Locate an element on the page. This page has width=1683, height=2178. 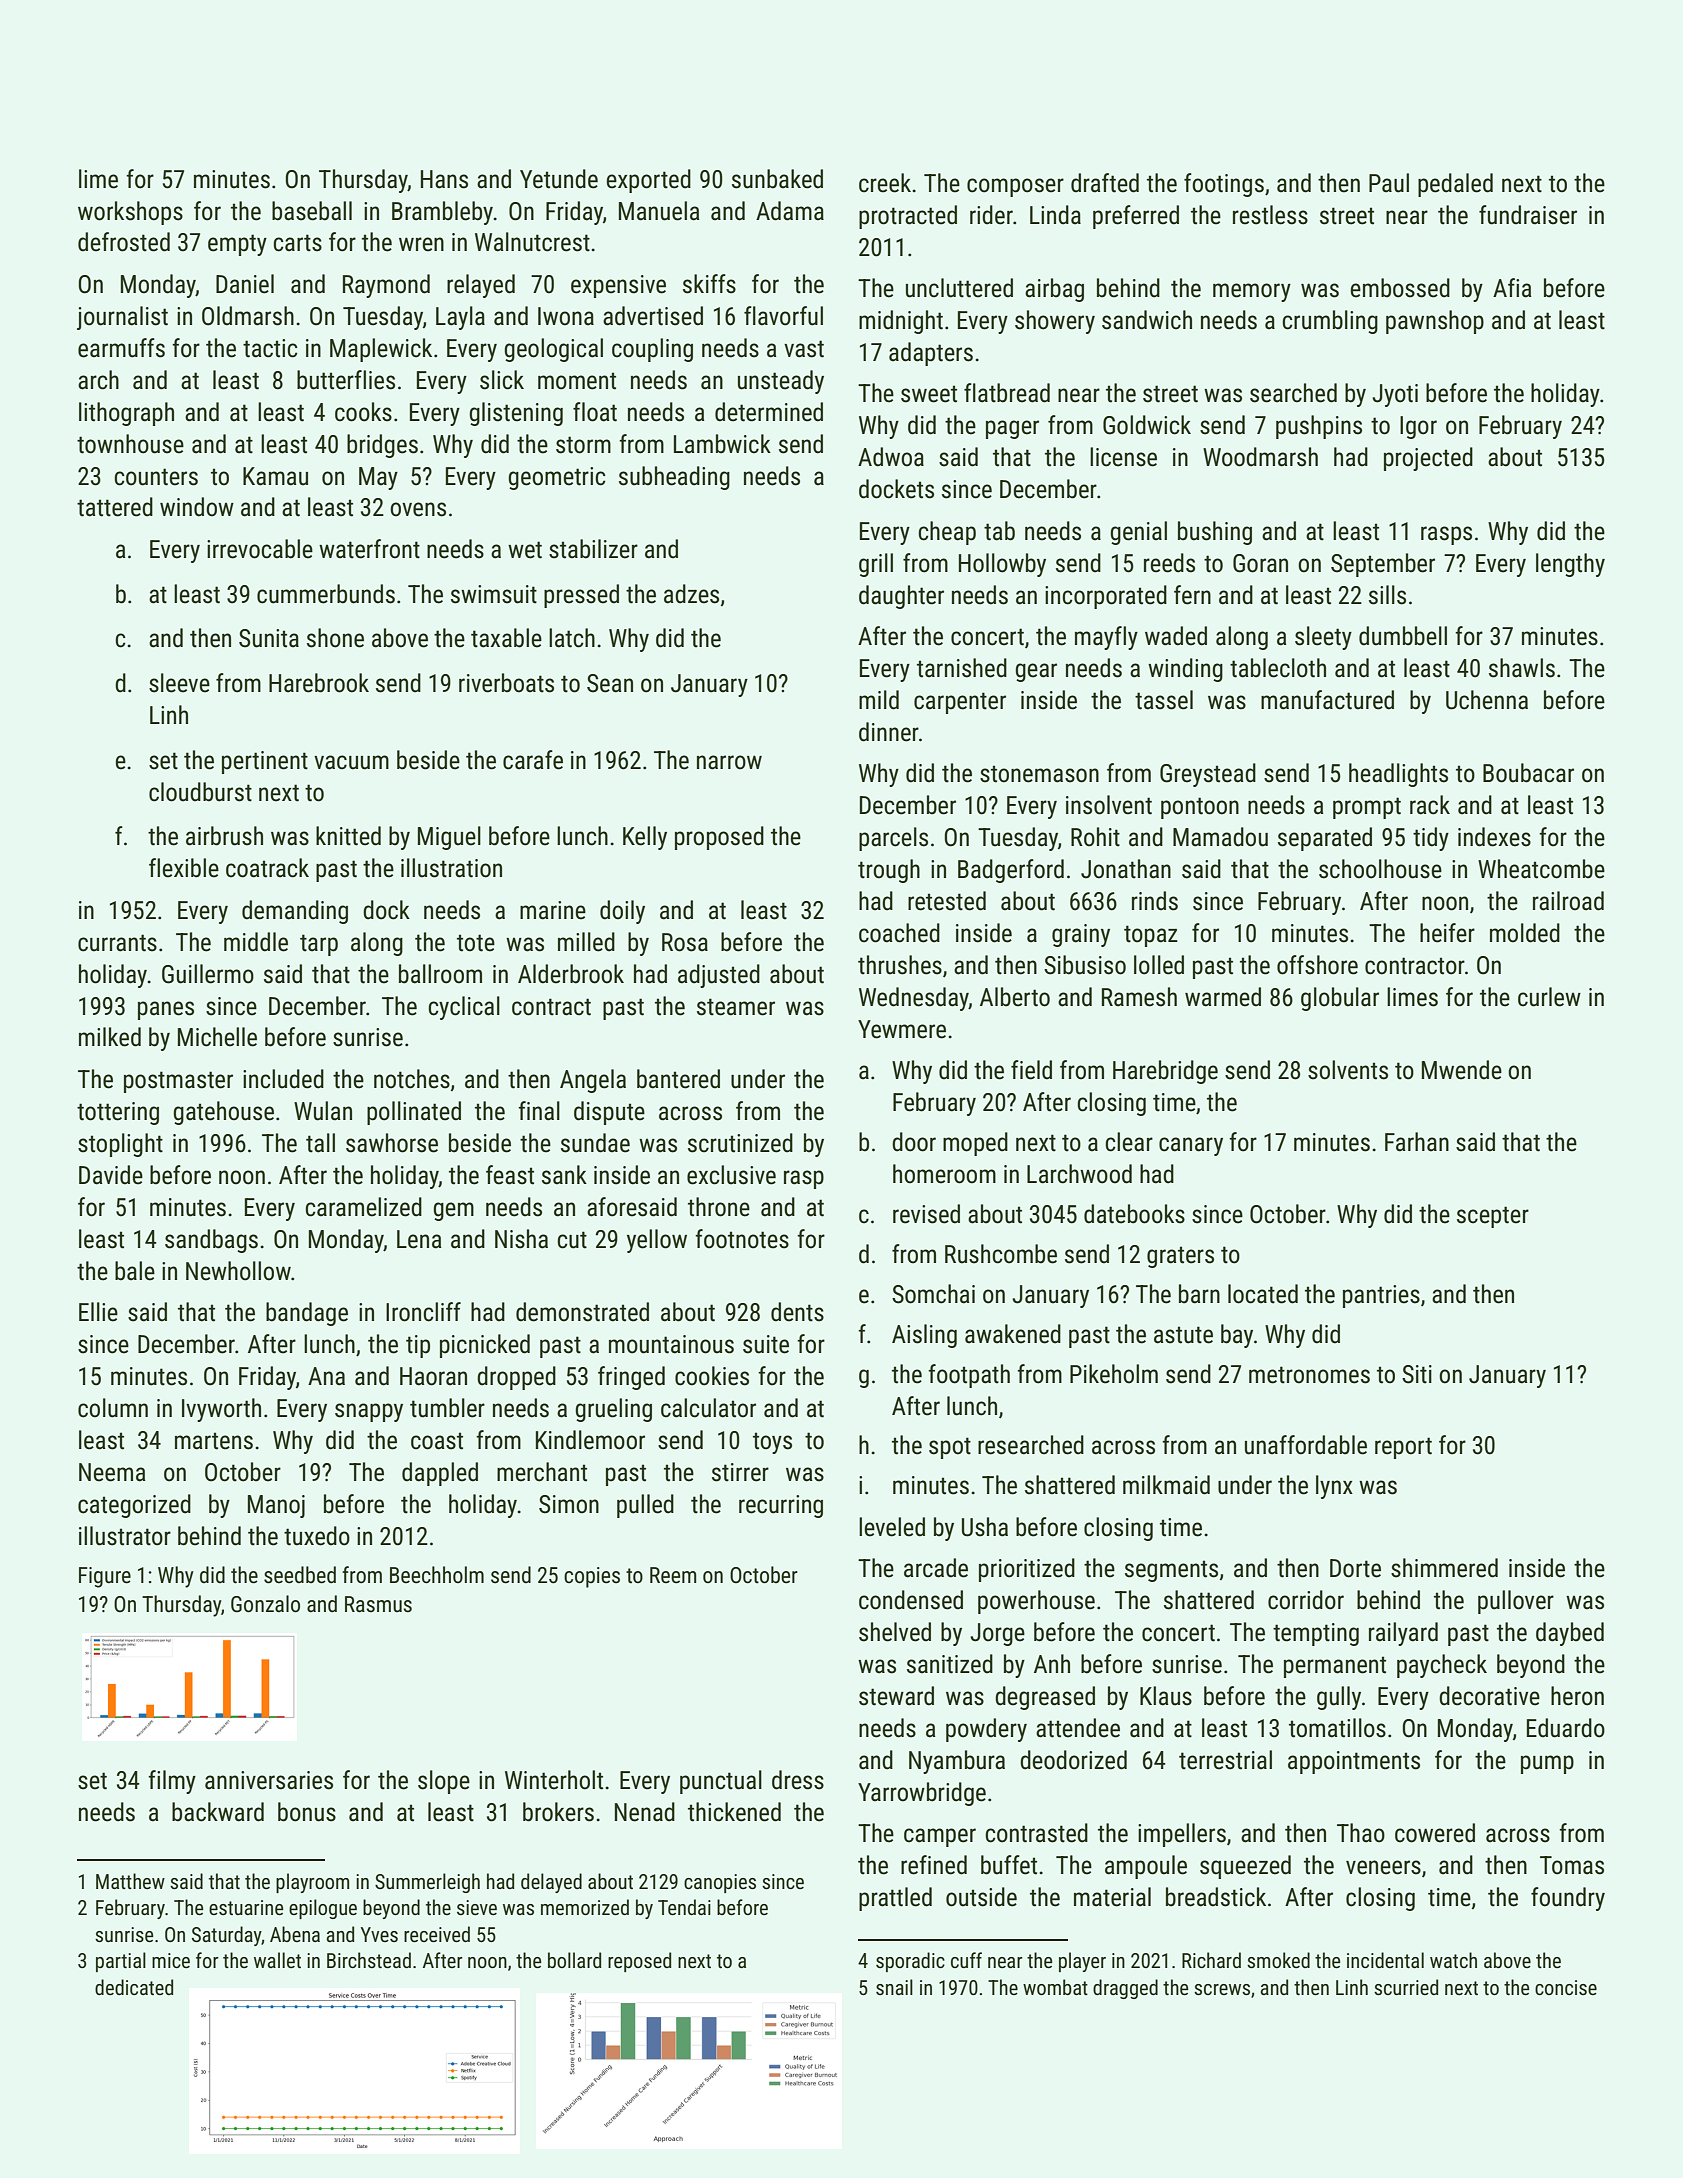
screws is located at coordinates (1222, 1989).
